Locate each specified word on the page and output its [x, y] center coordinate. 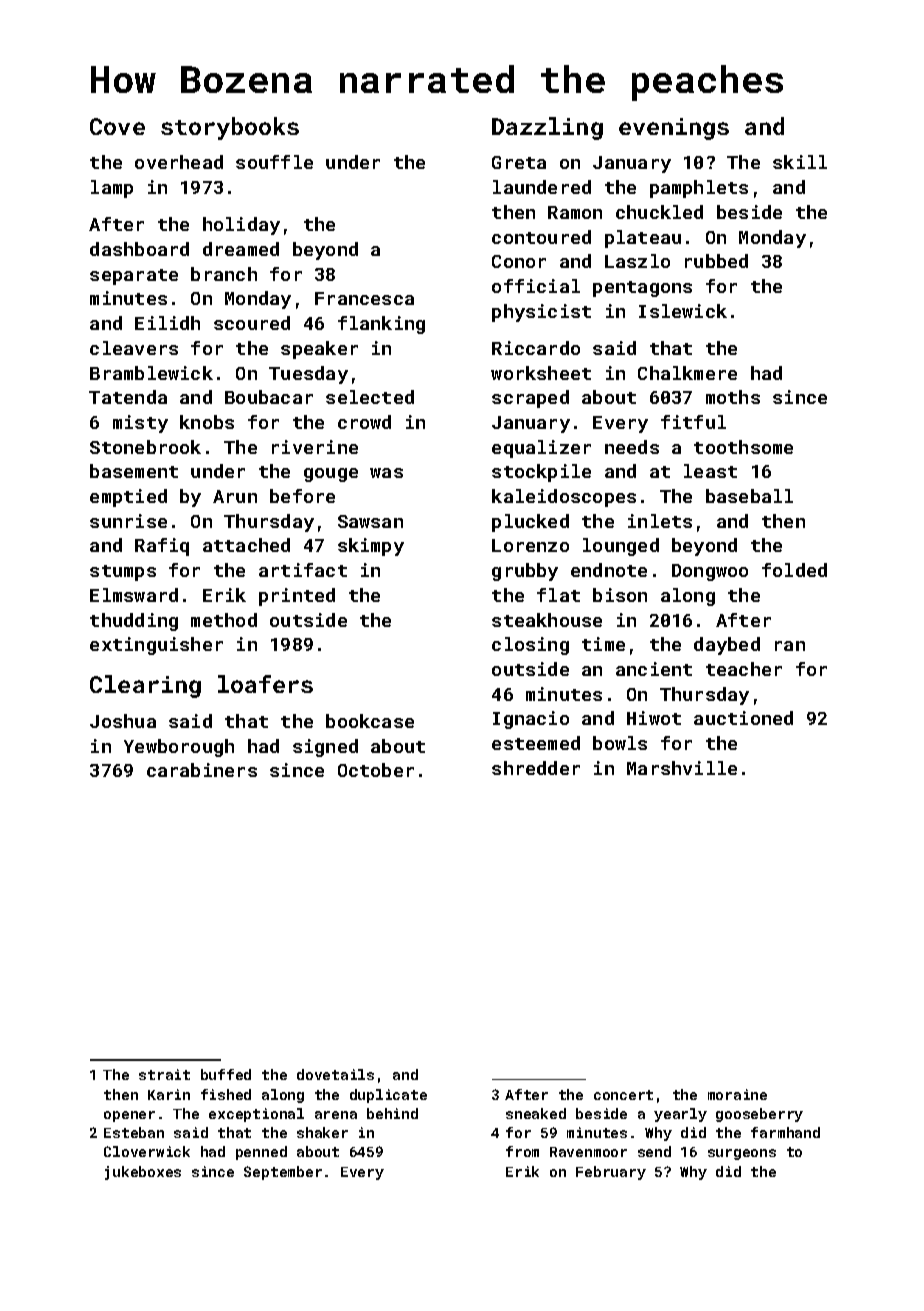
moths [733, 397]
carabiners [202, 770]
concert [623, 1095]
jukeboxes [143, 1173]
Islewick [683, 311]
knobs [207, 422]
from [522, 1151]
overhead [179, 162]
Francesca [364, 298]
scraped [530, 399]
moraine [737, 1094]
